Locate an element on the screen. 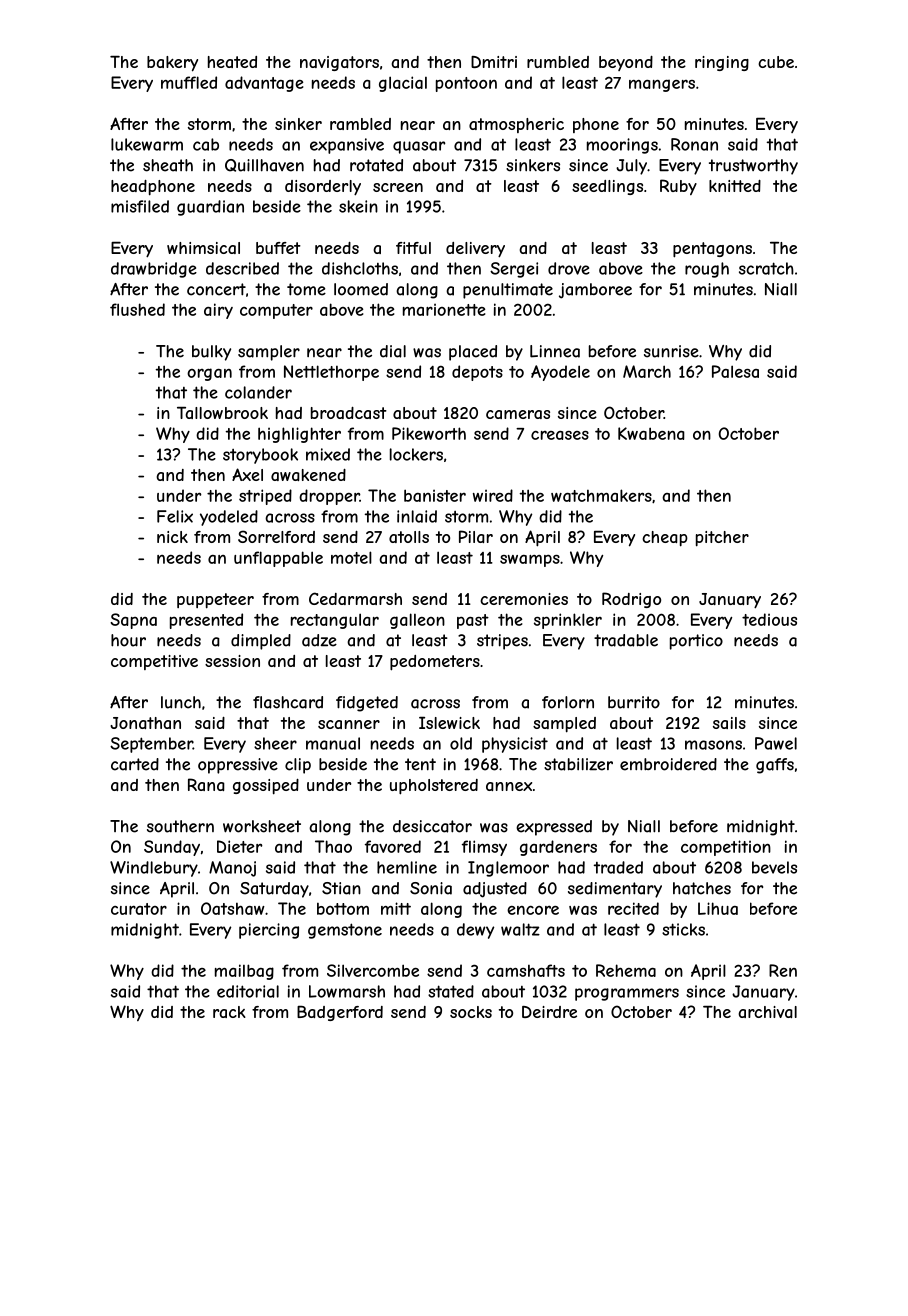 This screenshot has height=1316, width=908. navigators is located at coordinates (339, 63).
